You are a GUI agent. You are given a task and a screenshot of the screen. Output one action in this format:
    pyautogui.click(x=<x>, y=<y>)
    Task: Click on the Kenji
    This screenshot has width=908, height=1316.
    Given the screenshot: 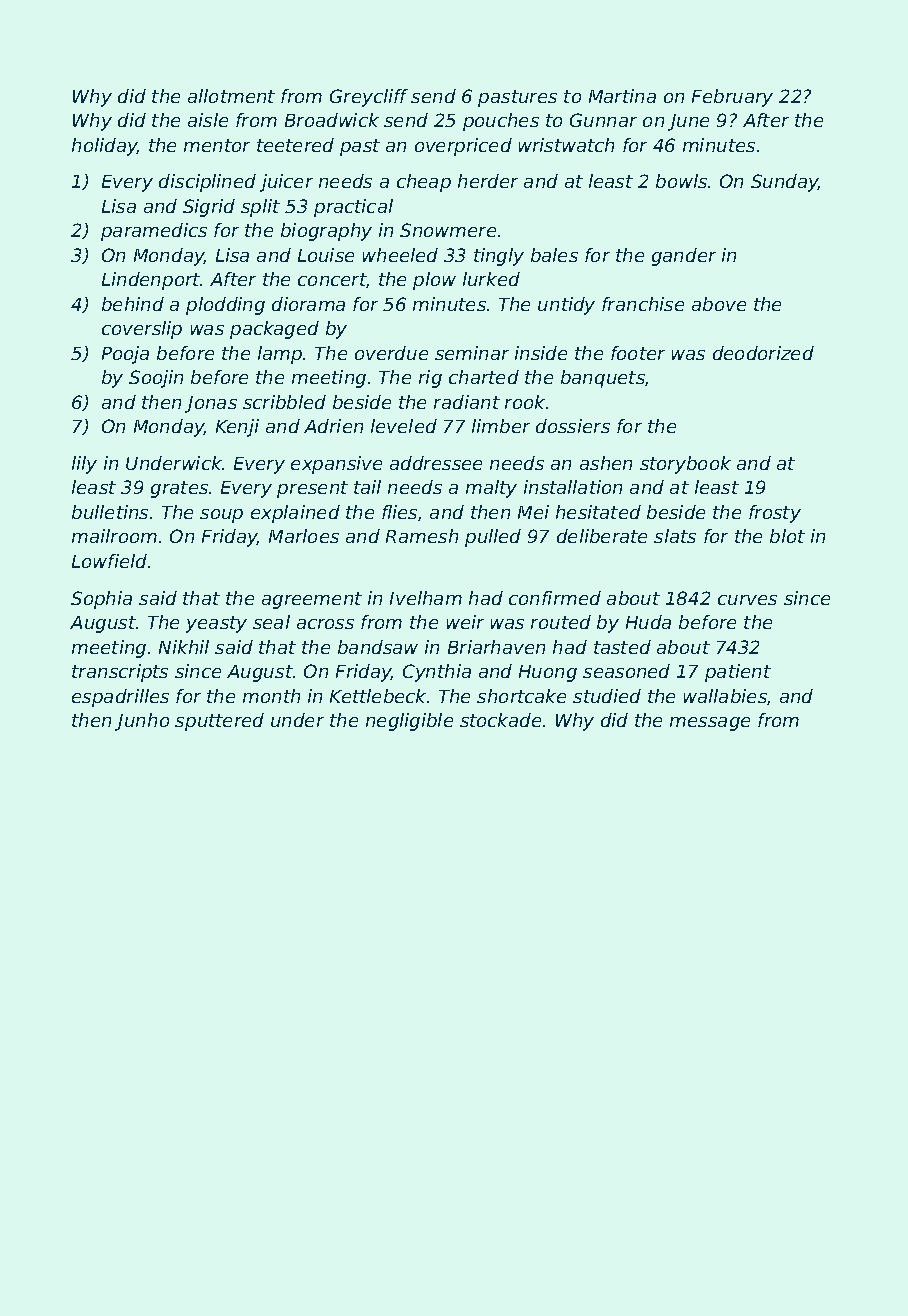 What is the action you would take?
    pyautogui.click(x=237, y=428)
